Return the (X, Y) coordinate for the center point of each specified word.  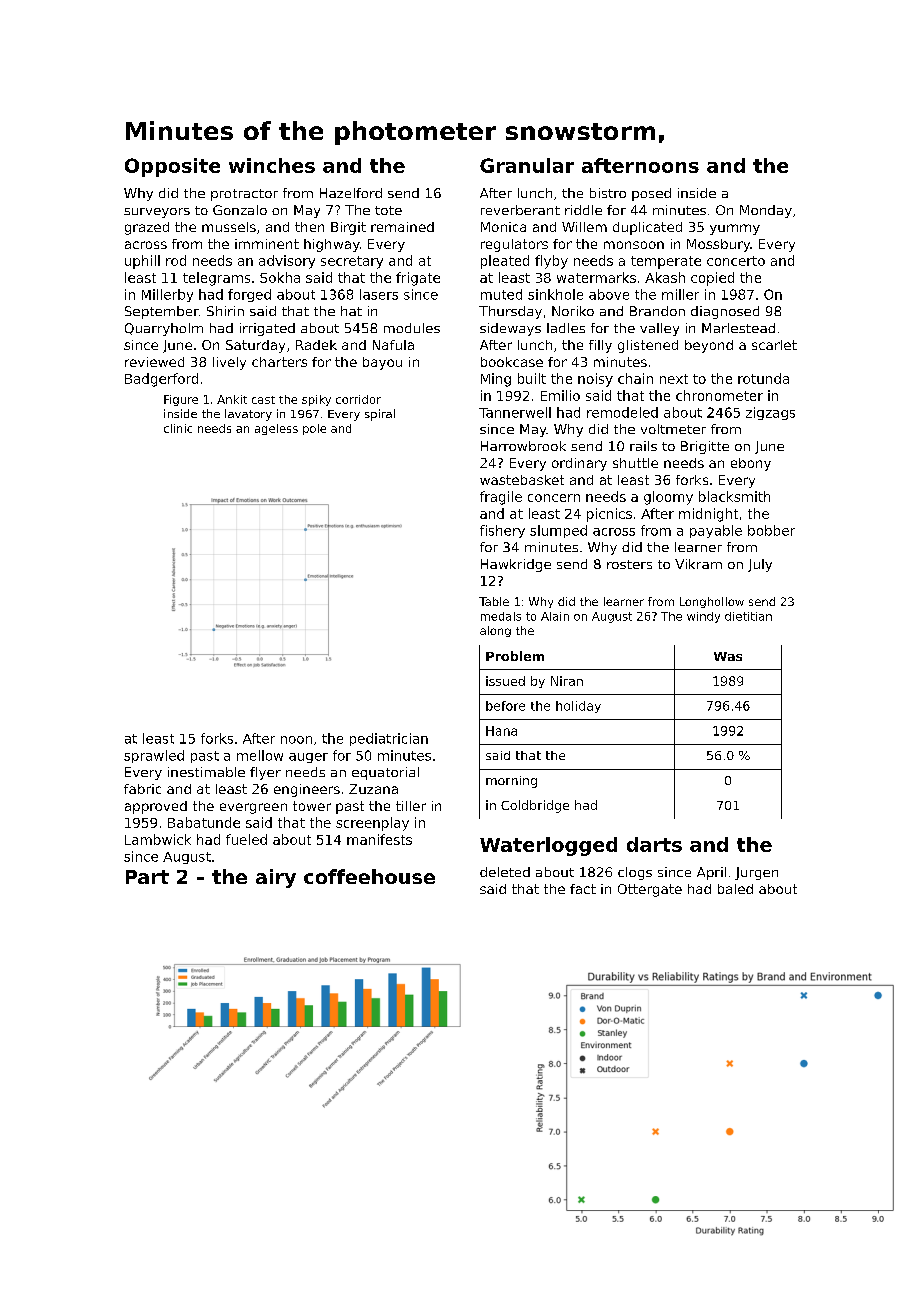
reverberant (520, 210)
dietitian (748, 616)
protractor (244, 195)
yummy (735, 229)
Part (147, 877)
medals (501, 616)
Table (494, 601)
